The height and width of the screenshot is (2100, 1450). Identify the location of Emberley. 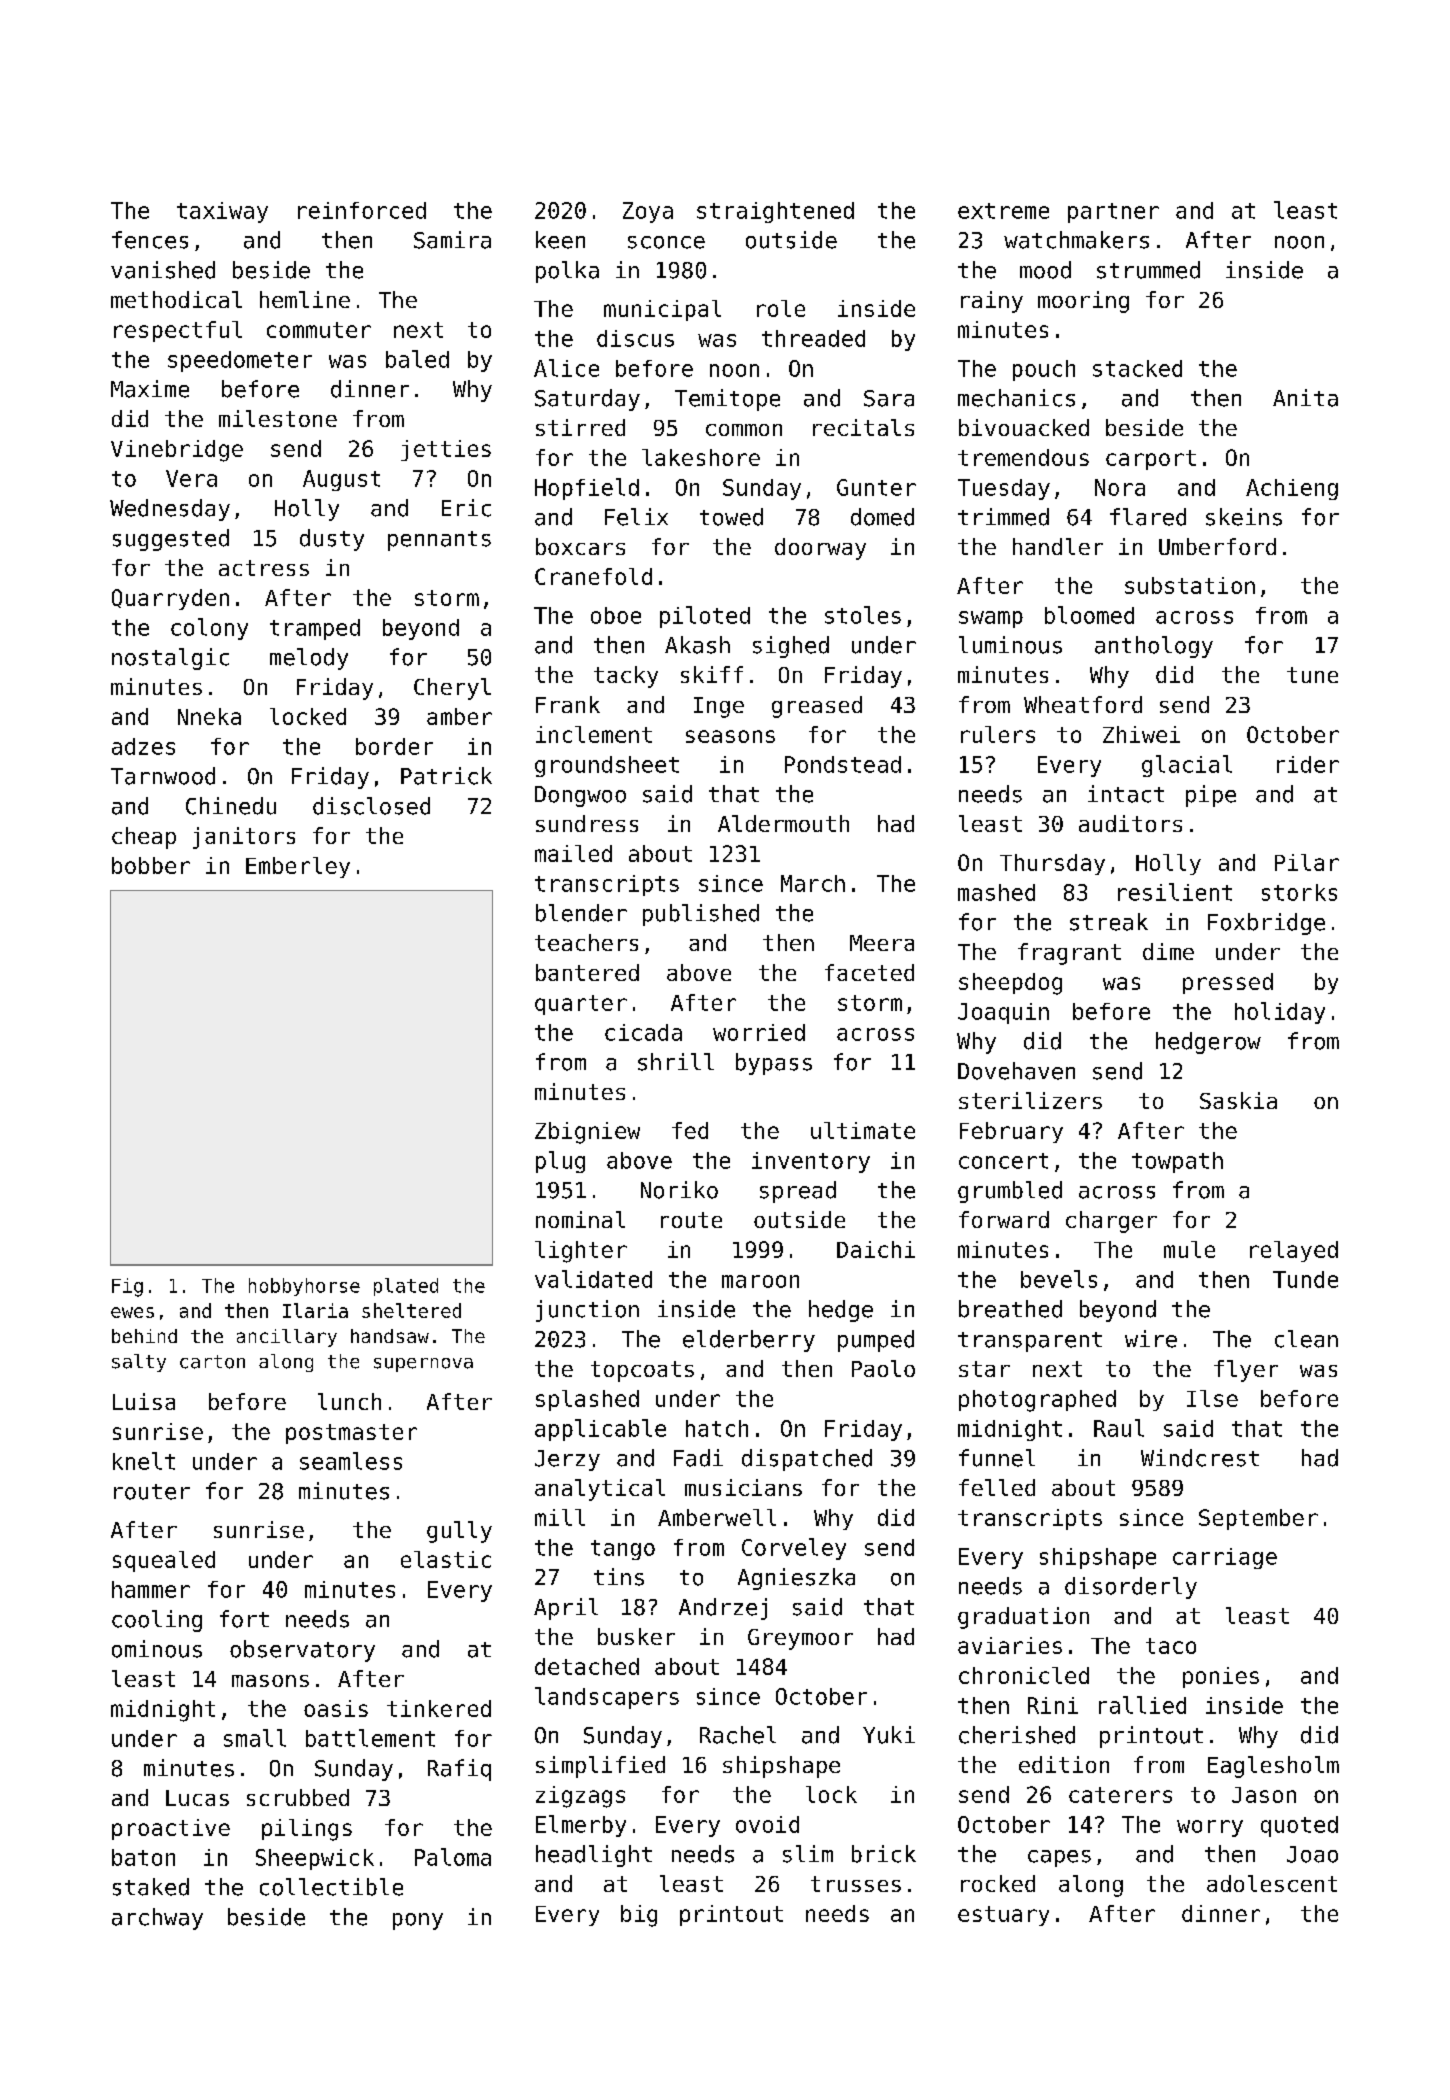
(298, 867).
